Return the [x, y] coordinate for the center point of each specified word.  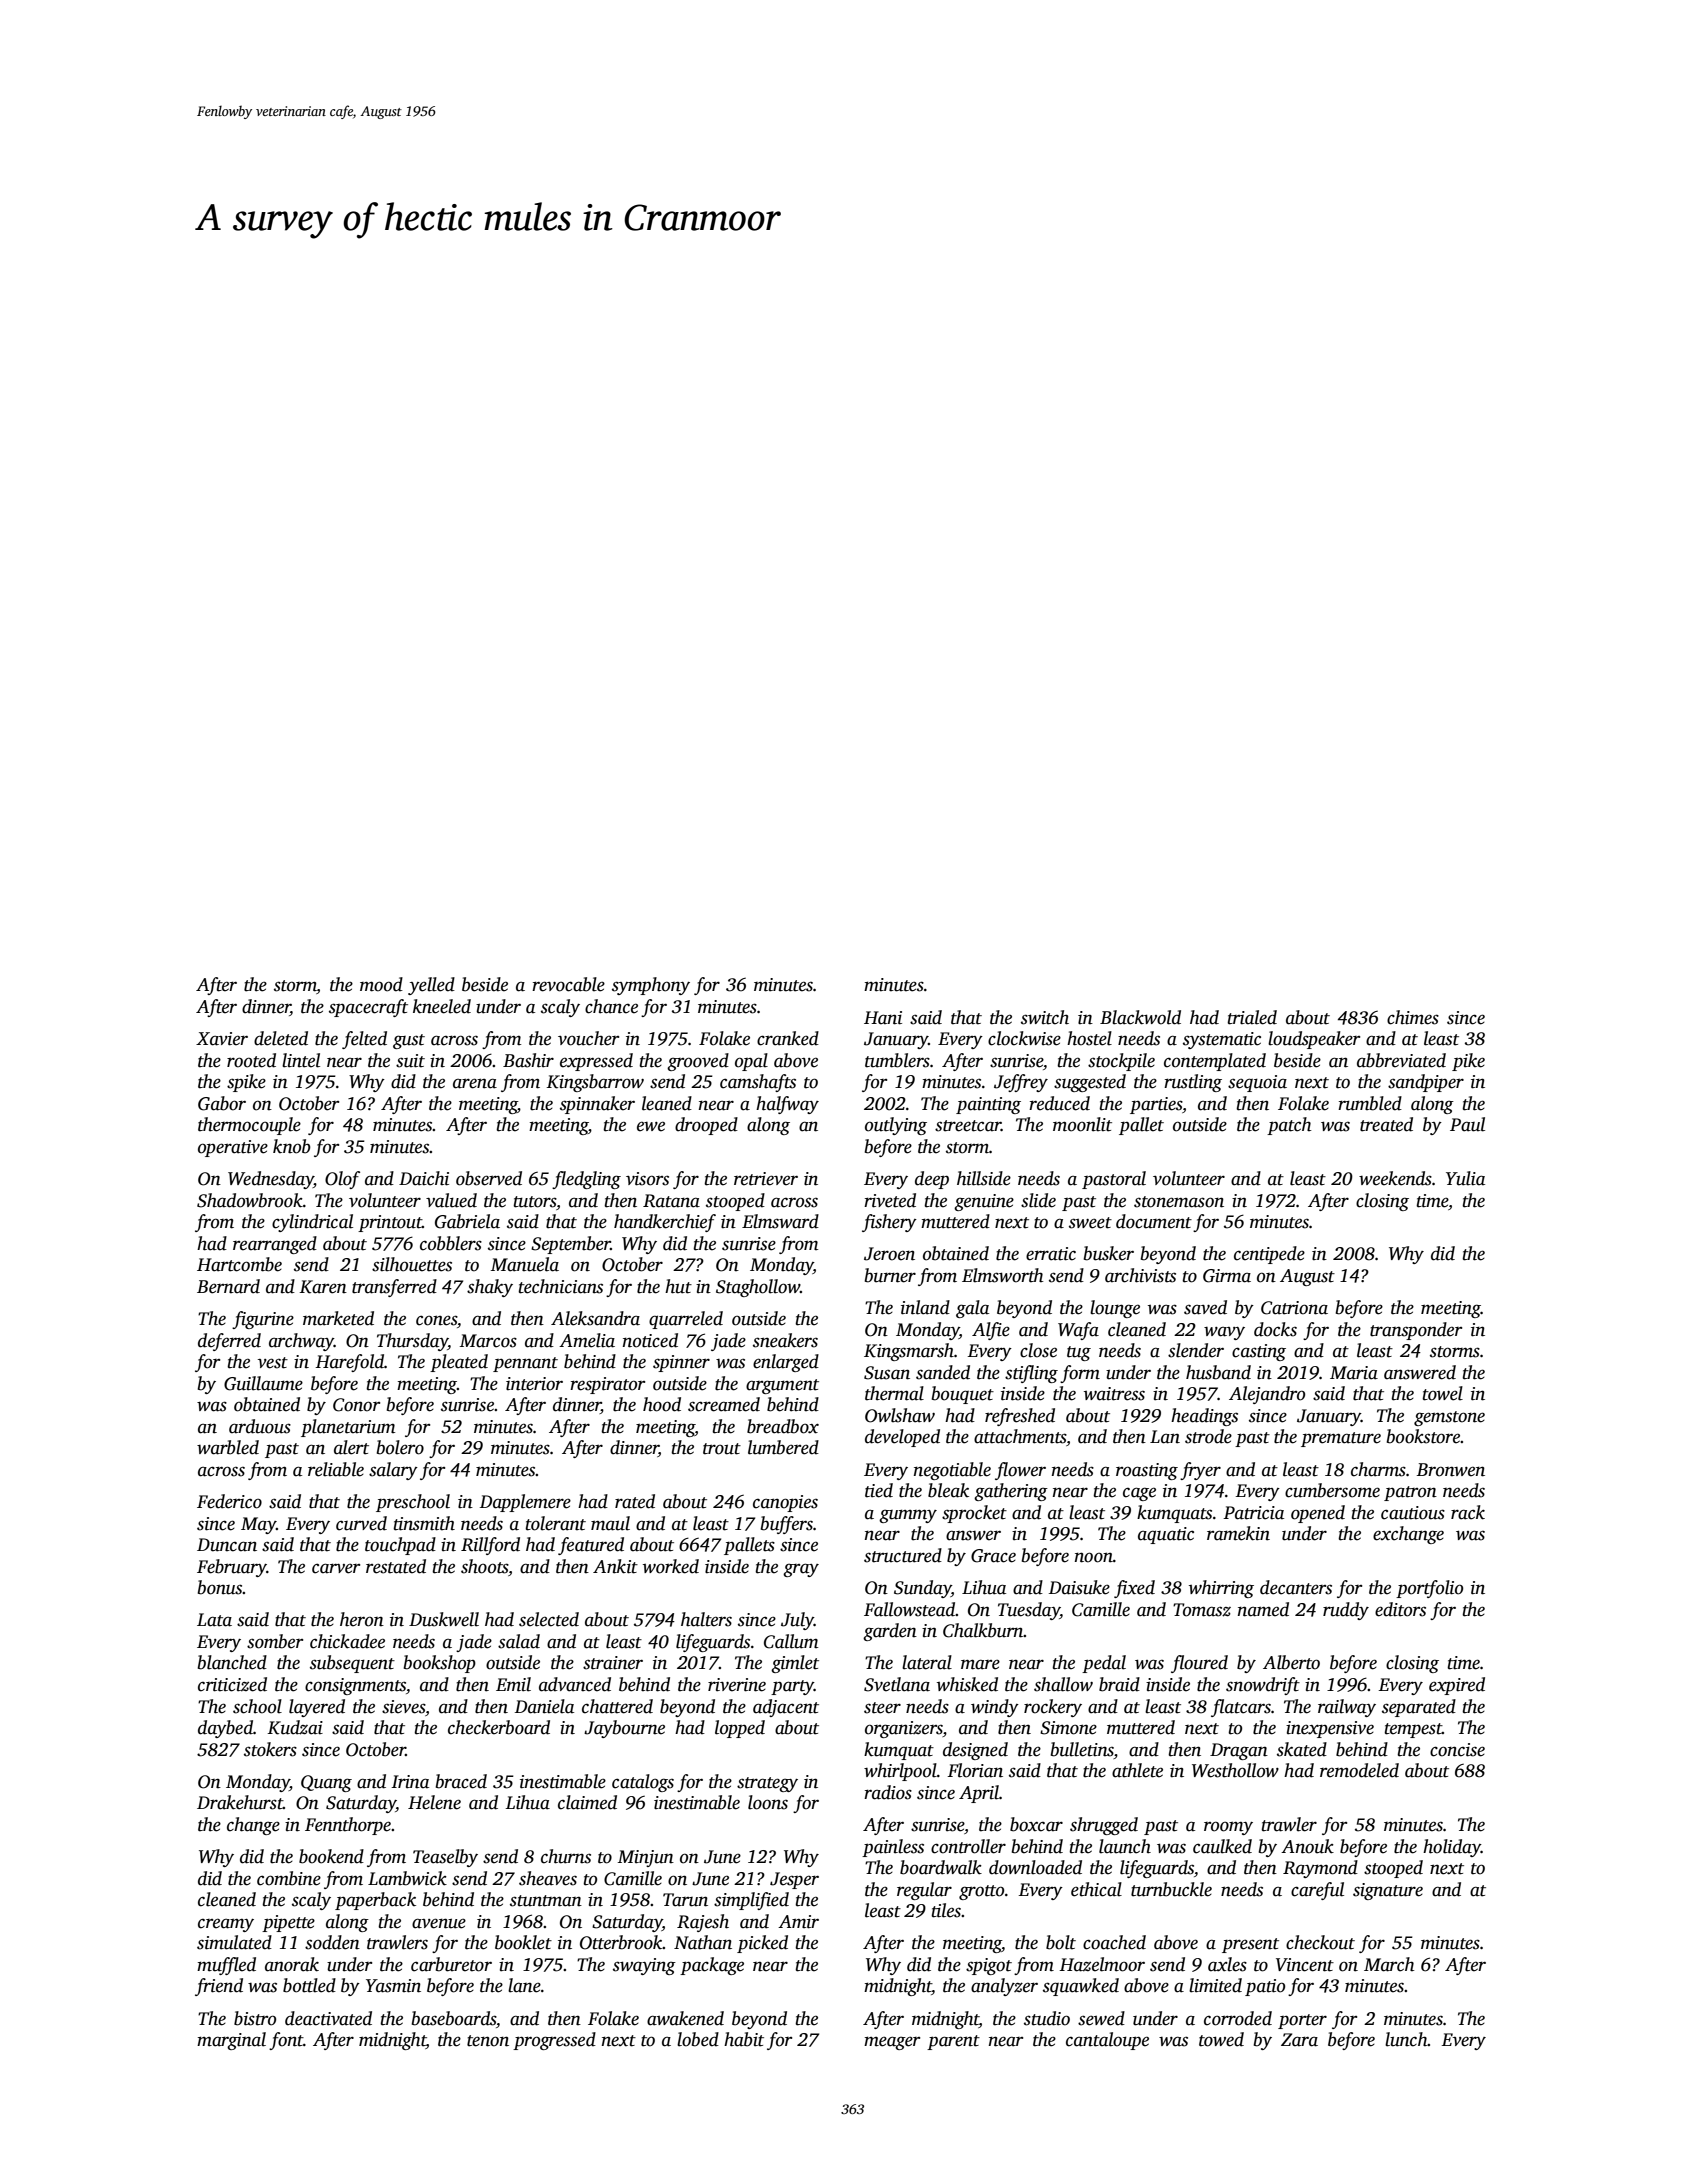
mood [381, 984]
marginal [231, 2041]
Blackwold [1140, 1017]
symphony [651, 986]
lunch [1406, 2039]
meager [892, 2043]
